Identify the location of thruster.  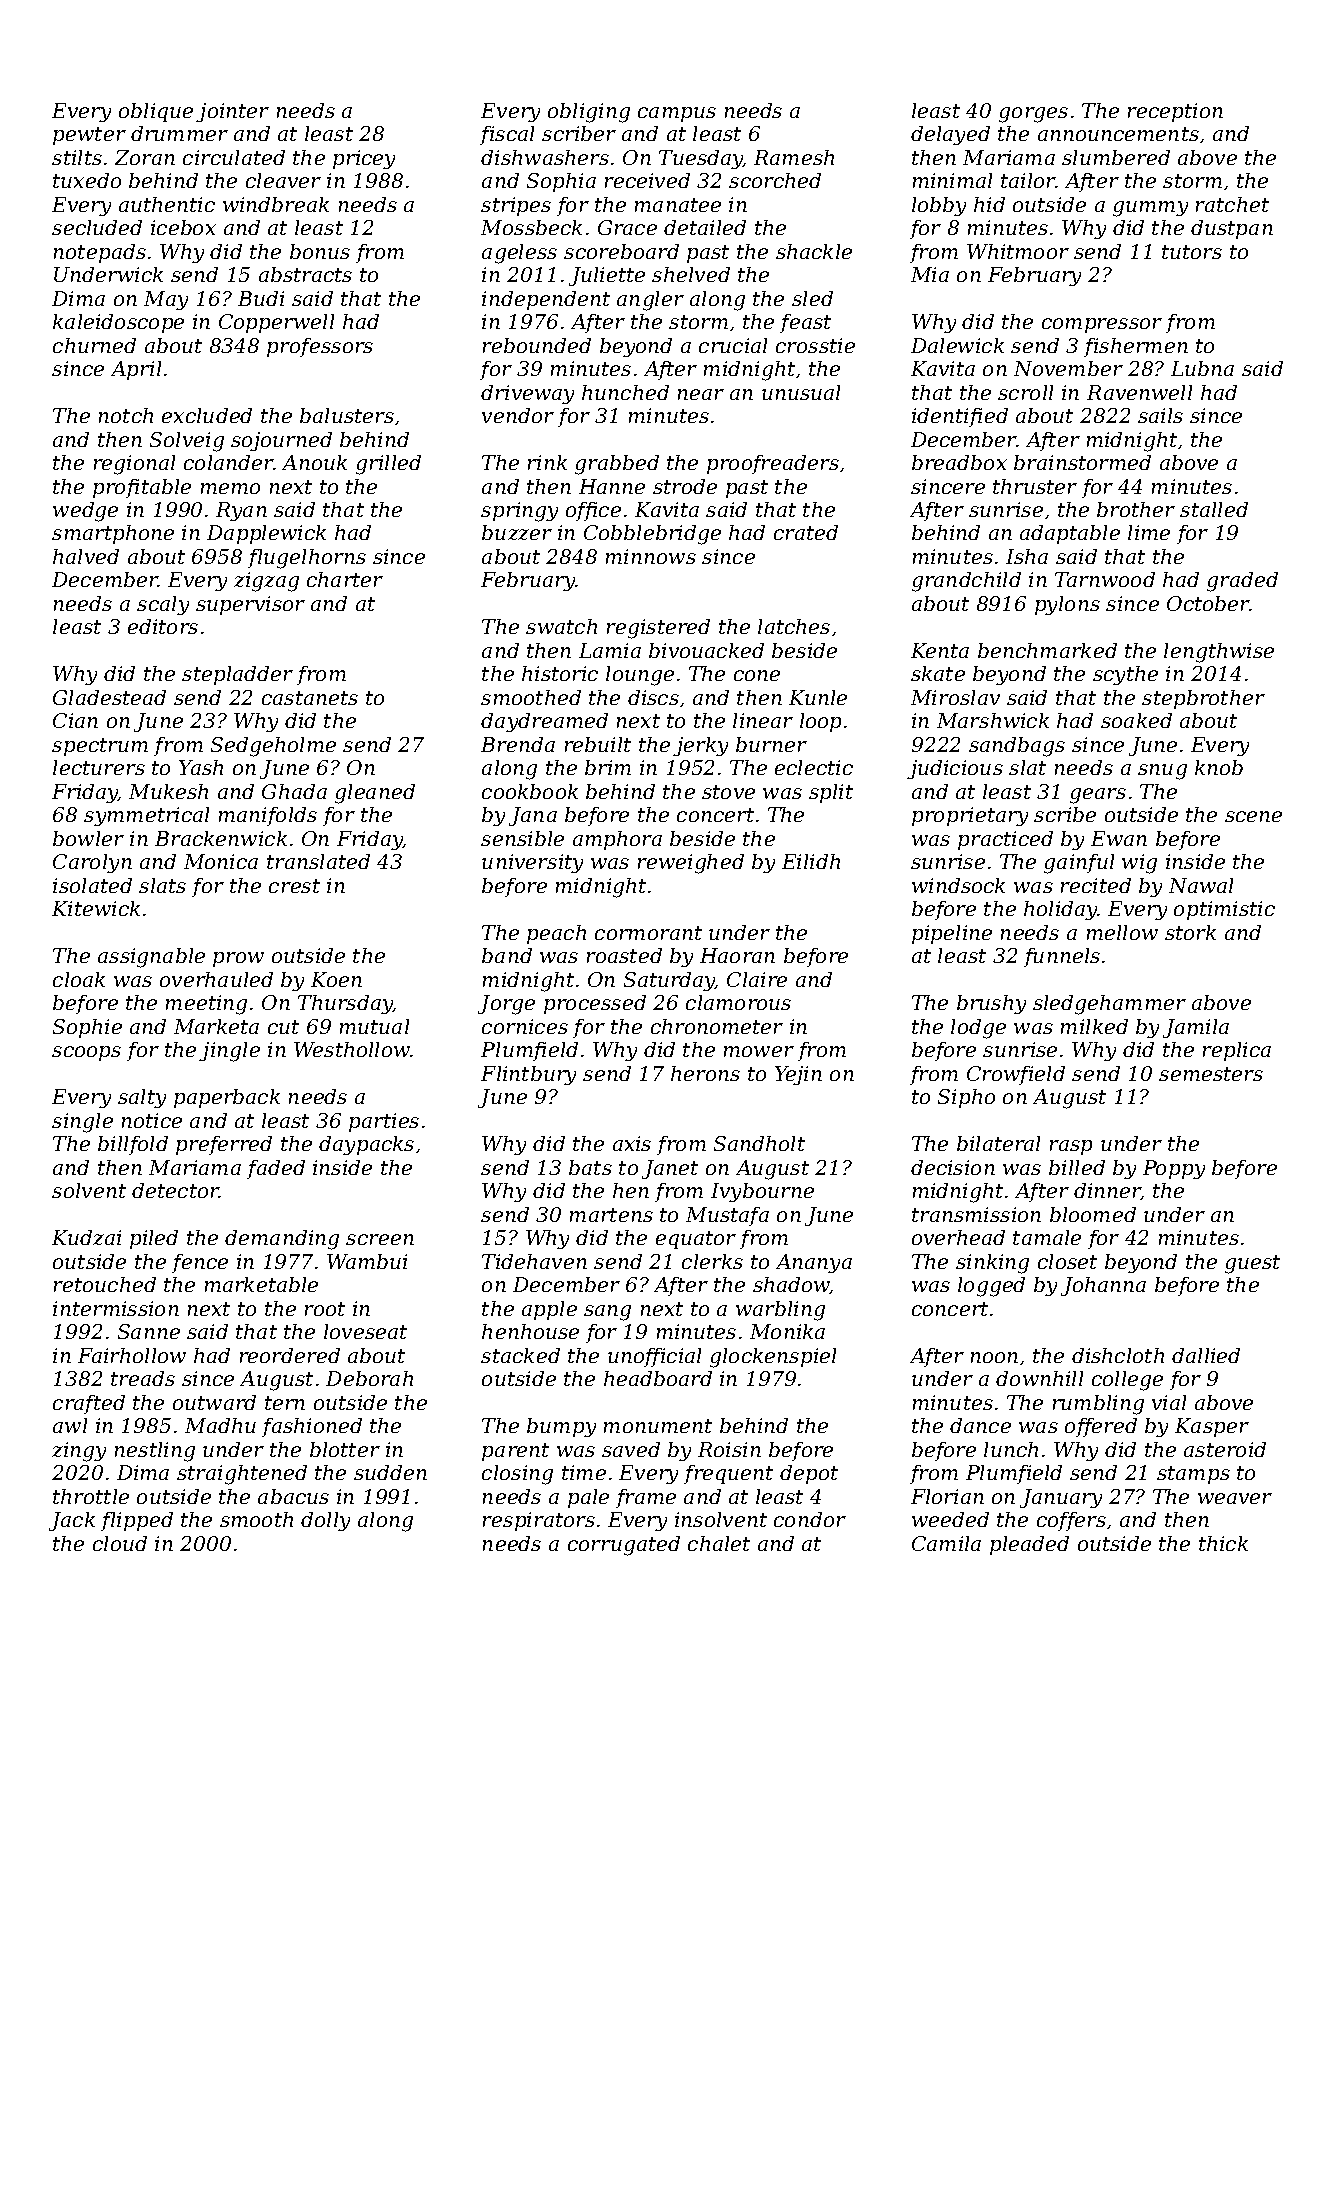
(1035, 486).
